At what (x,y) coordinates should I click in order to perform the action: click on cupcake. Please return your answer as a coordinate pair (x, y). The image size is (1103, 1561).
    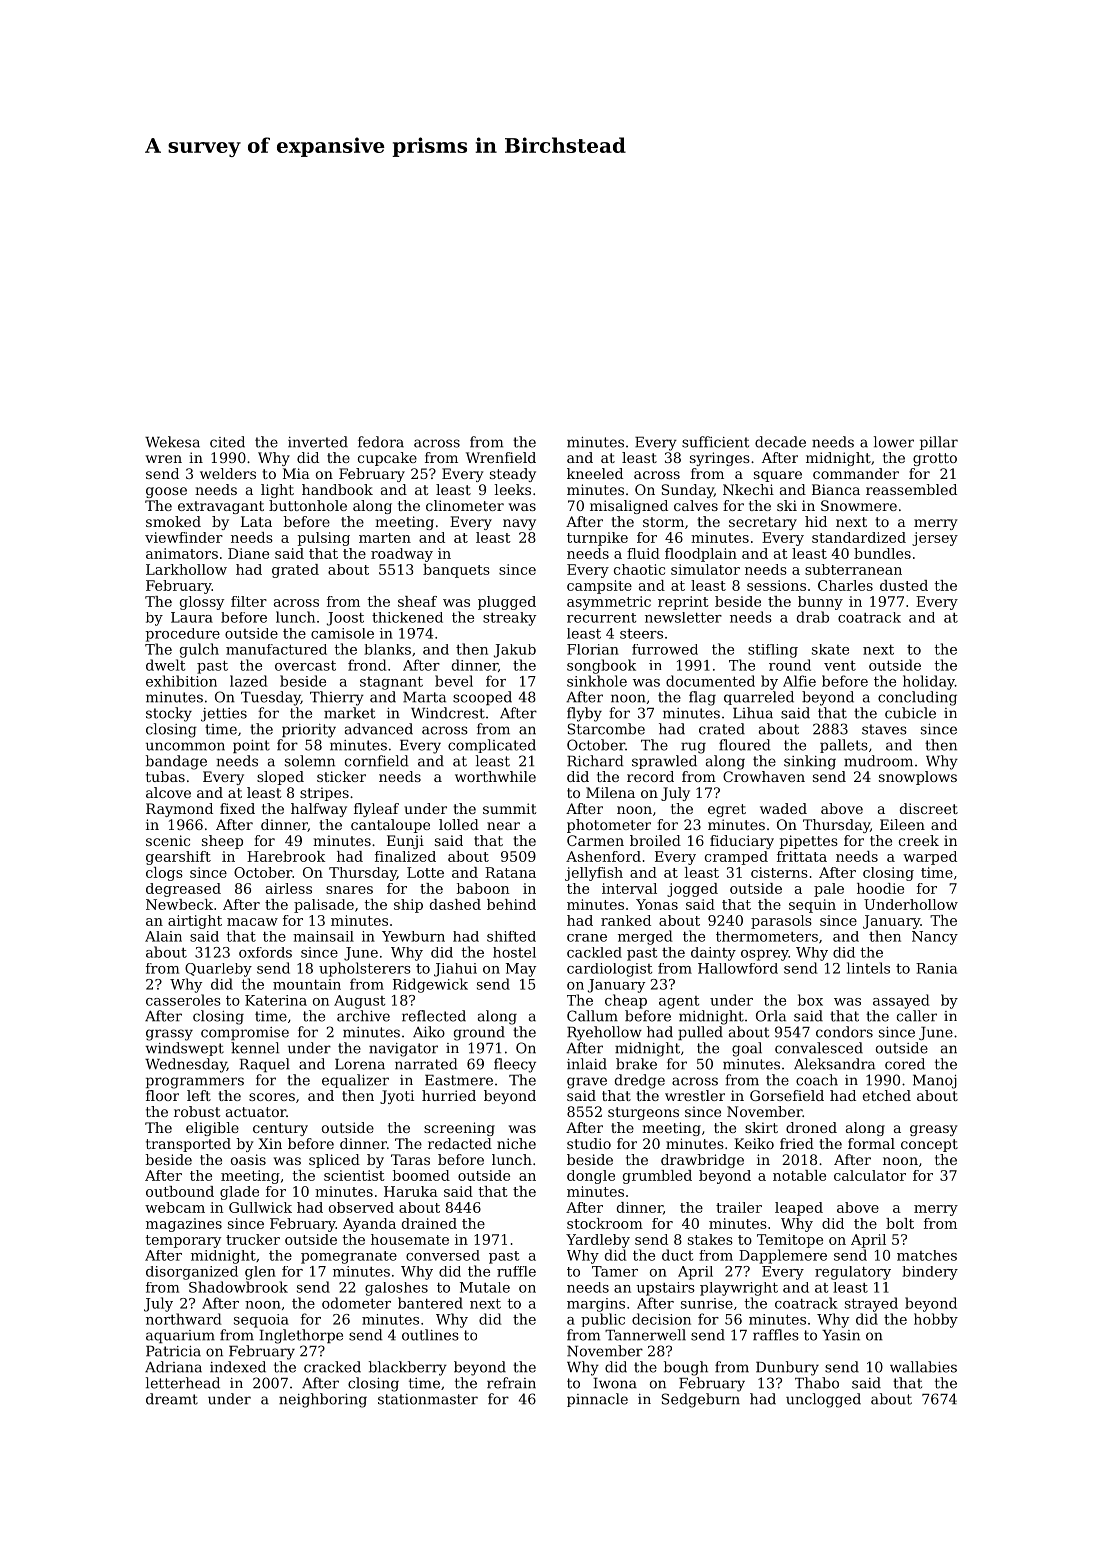
    Looking at the image, I should click on (387, 459).
